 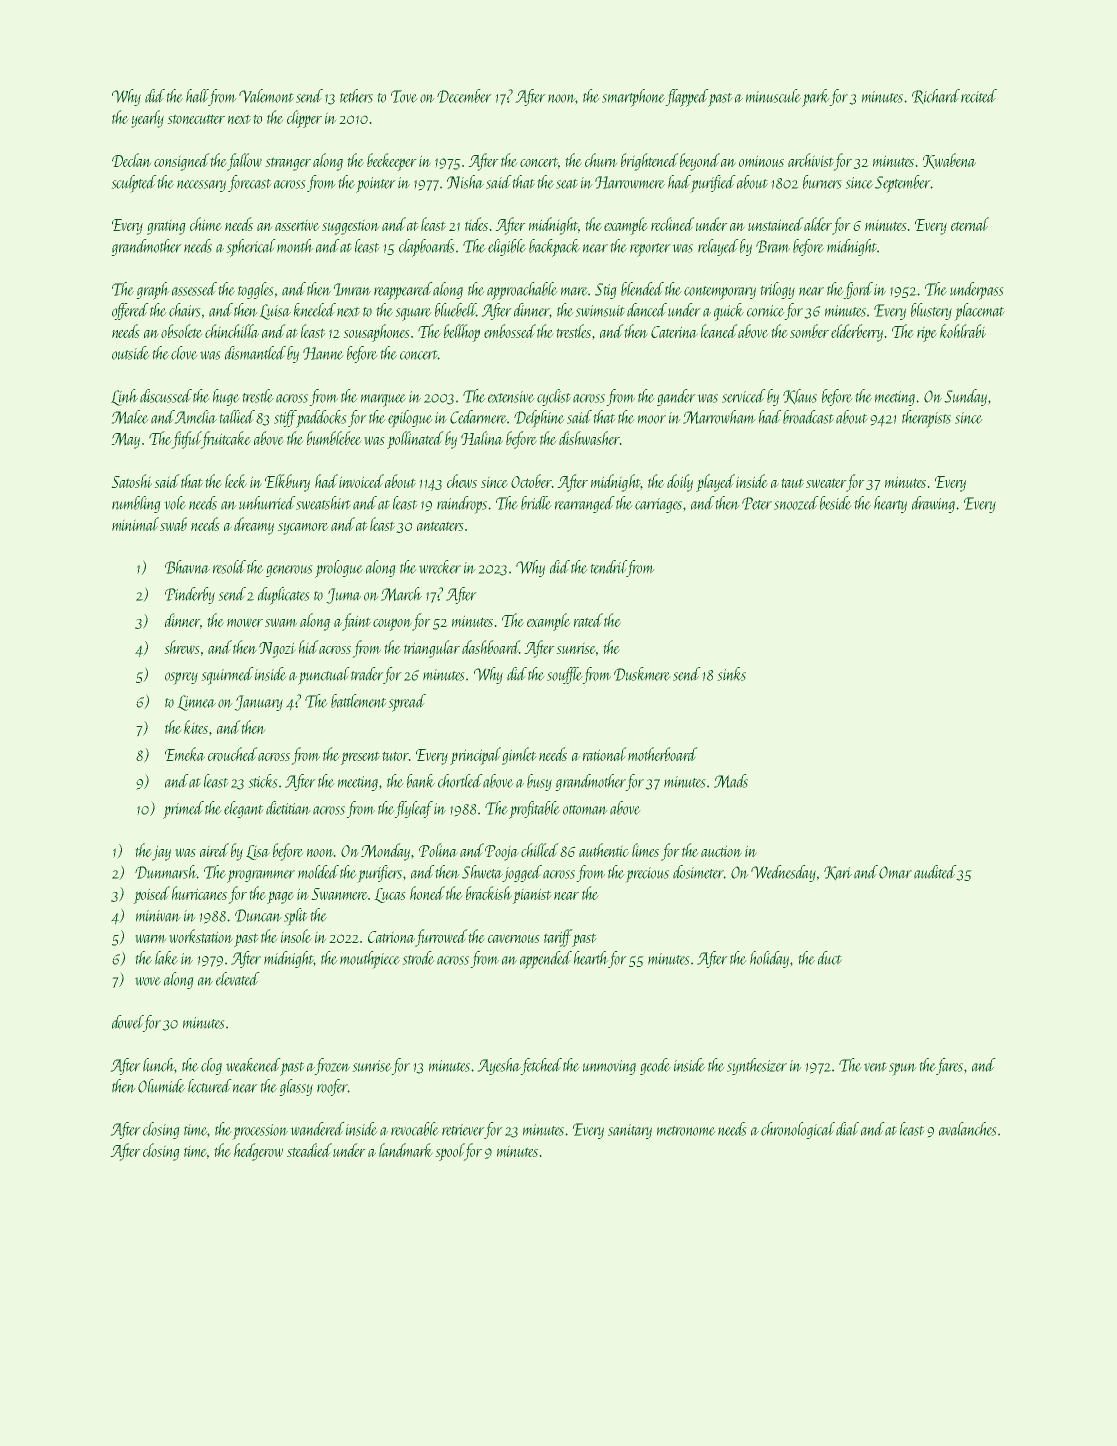 I want to click on audited, so click(x=935, y=872).
